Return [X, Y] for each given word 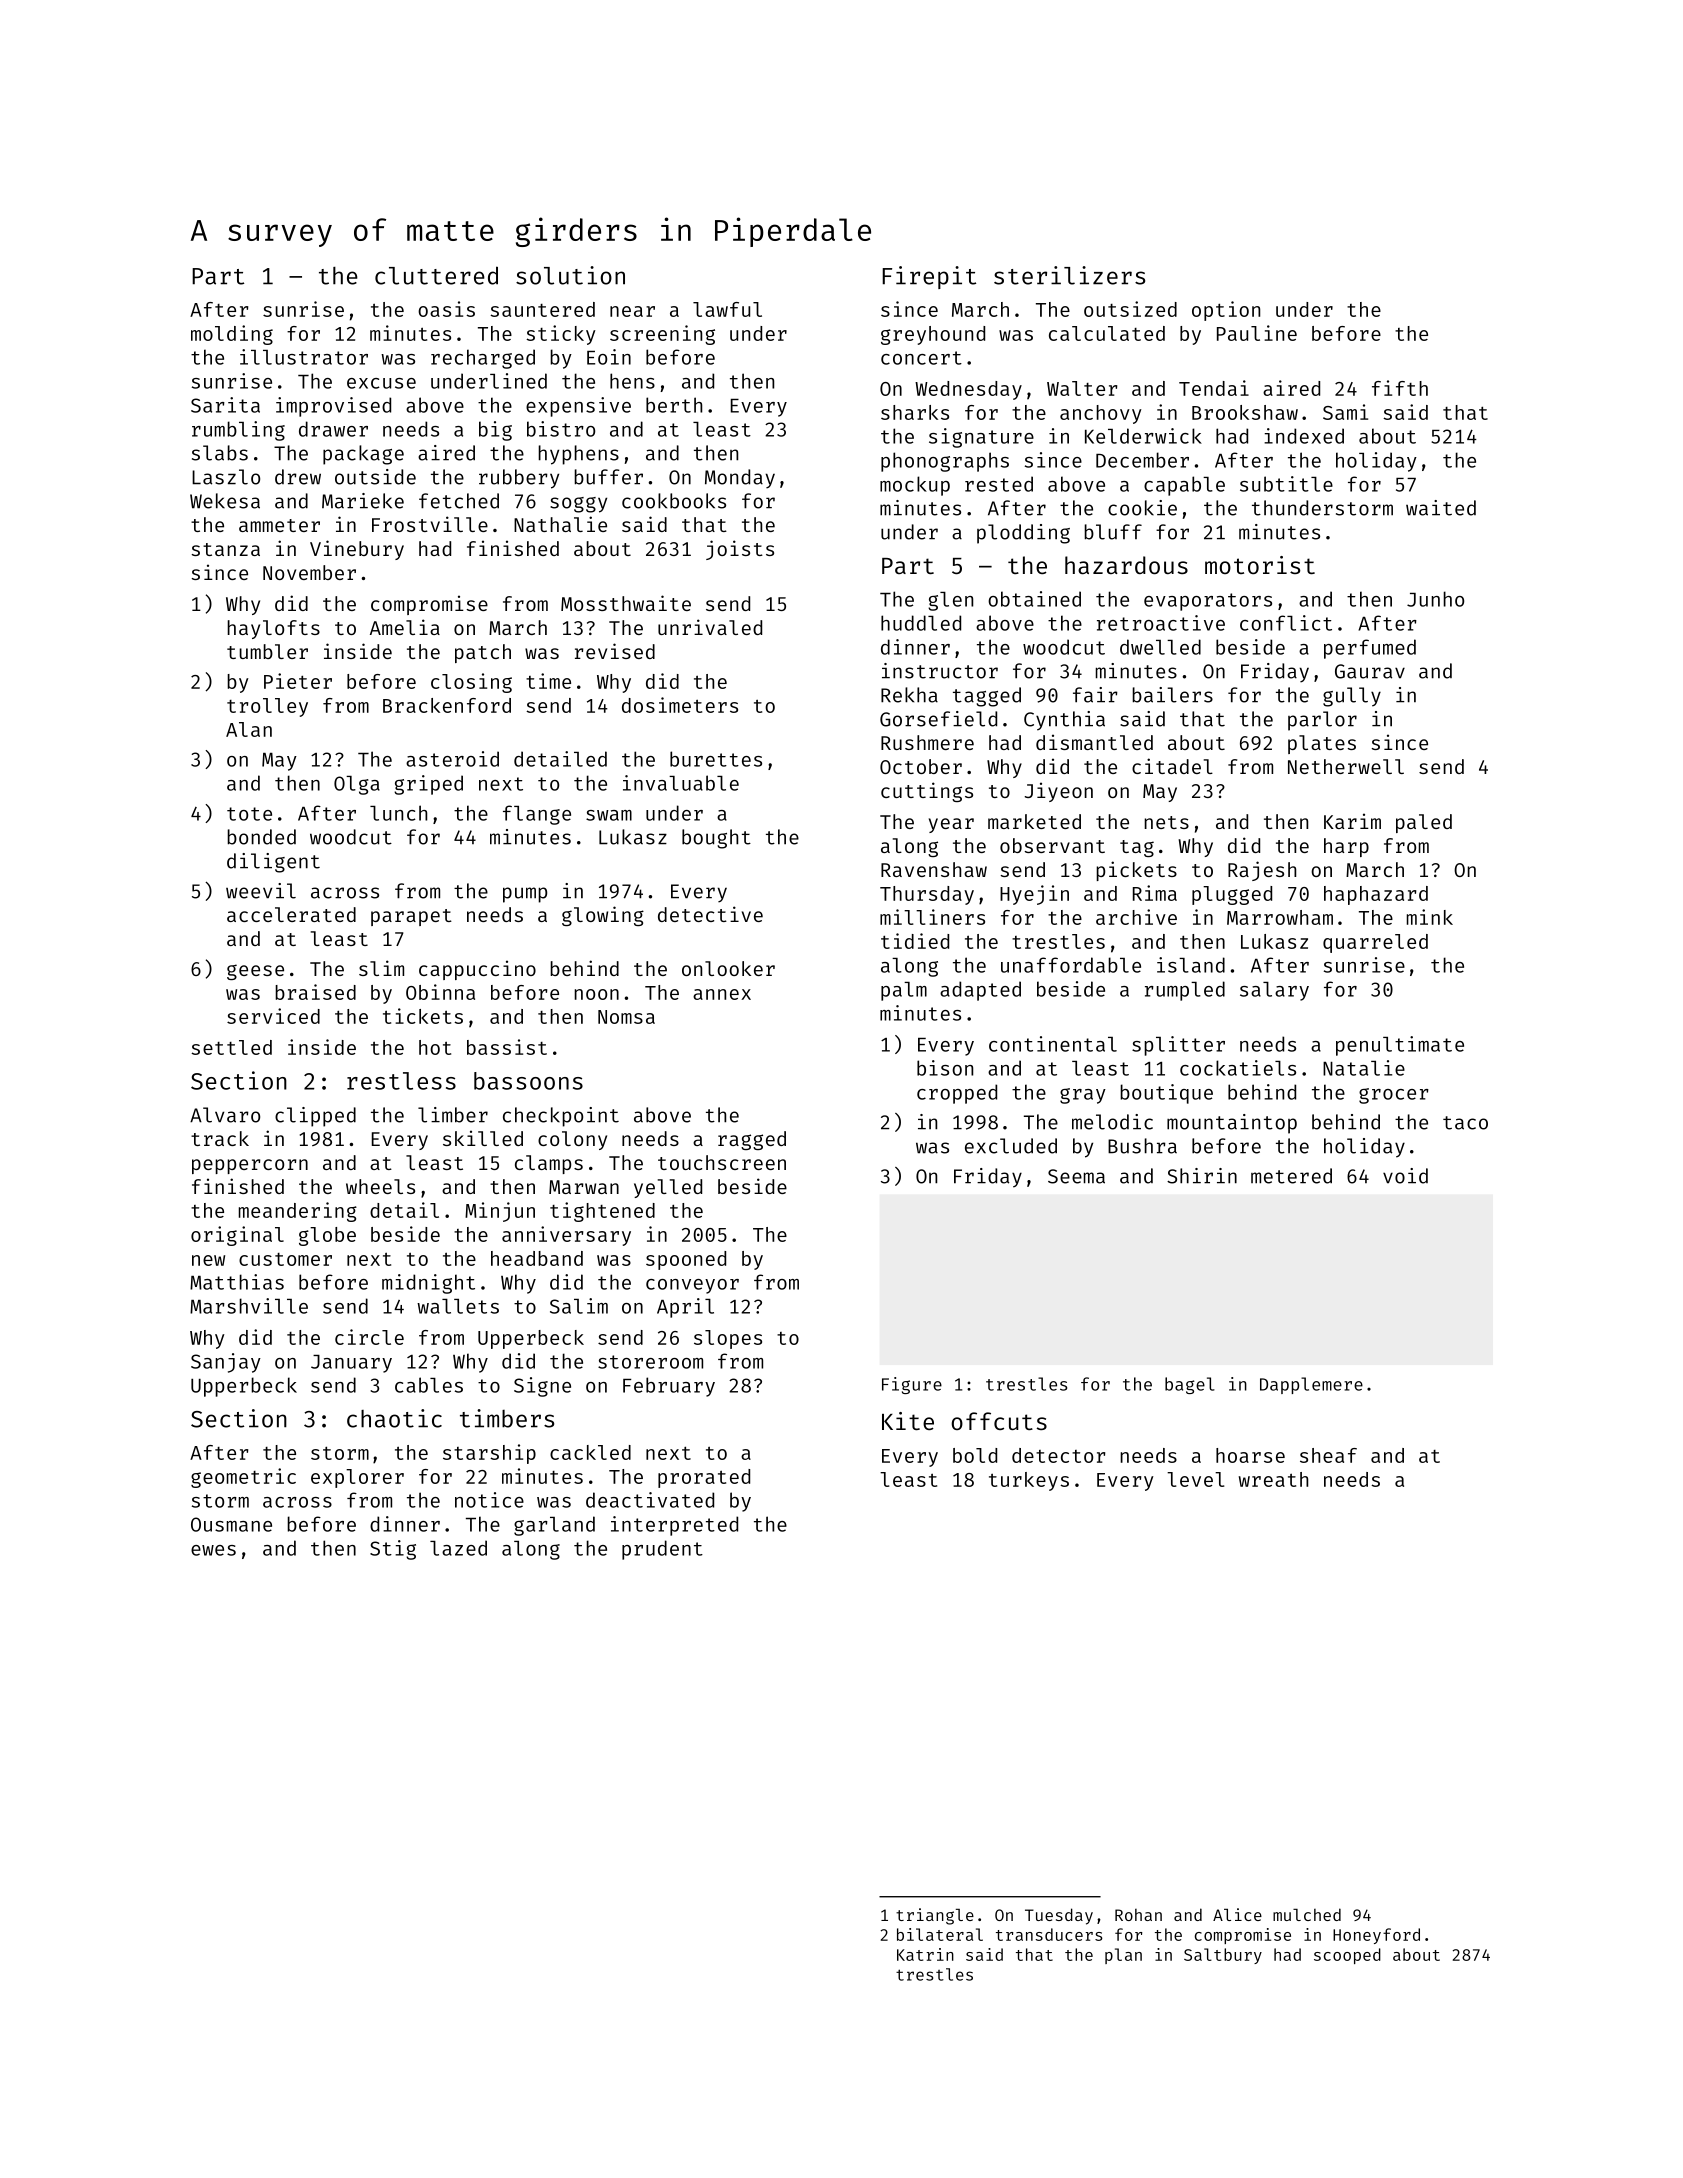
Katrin [925, 1954]
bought [716, 839]
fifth [1400, 388]
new [208, 1260]
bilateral [940, 1934]
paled [1424, 823]
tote [249, 814]
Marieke [363, 501]
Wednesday [968, 390]
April [685, 1308]
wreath [1273, 1479]
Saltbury [1223, 1956]
